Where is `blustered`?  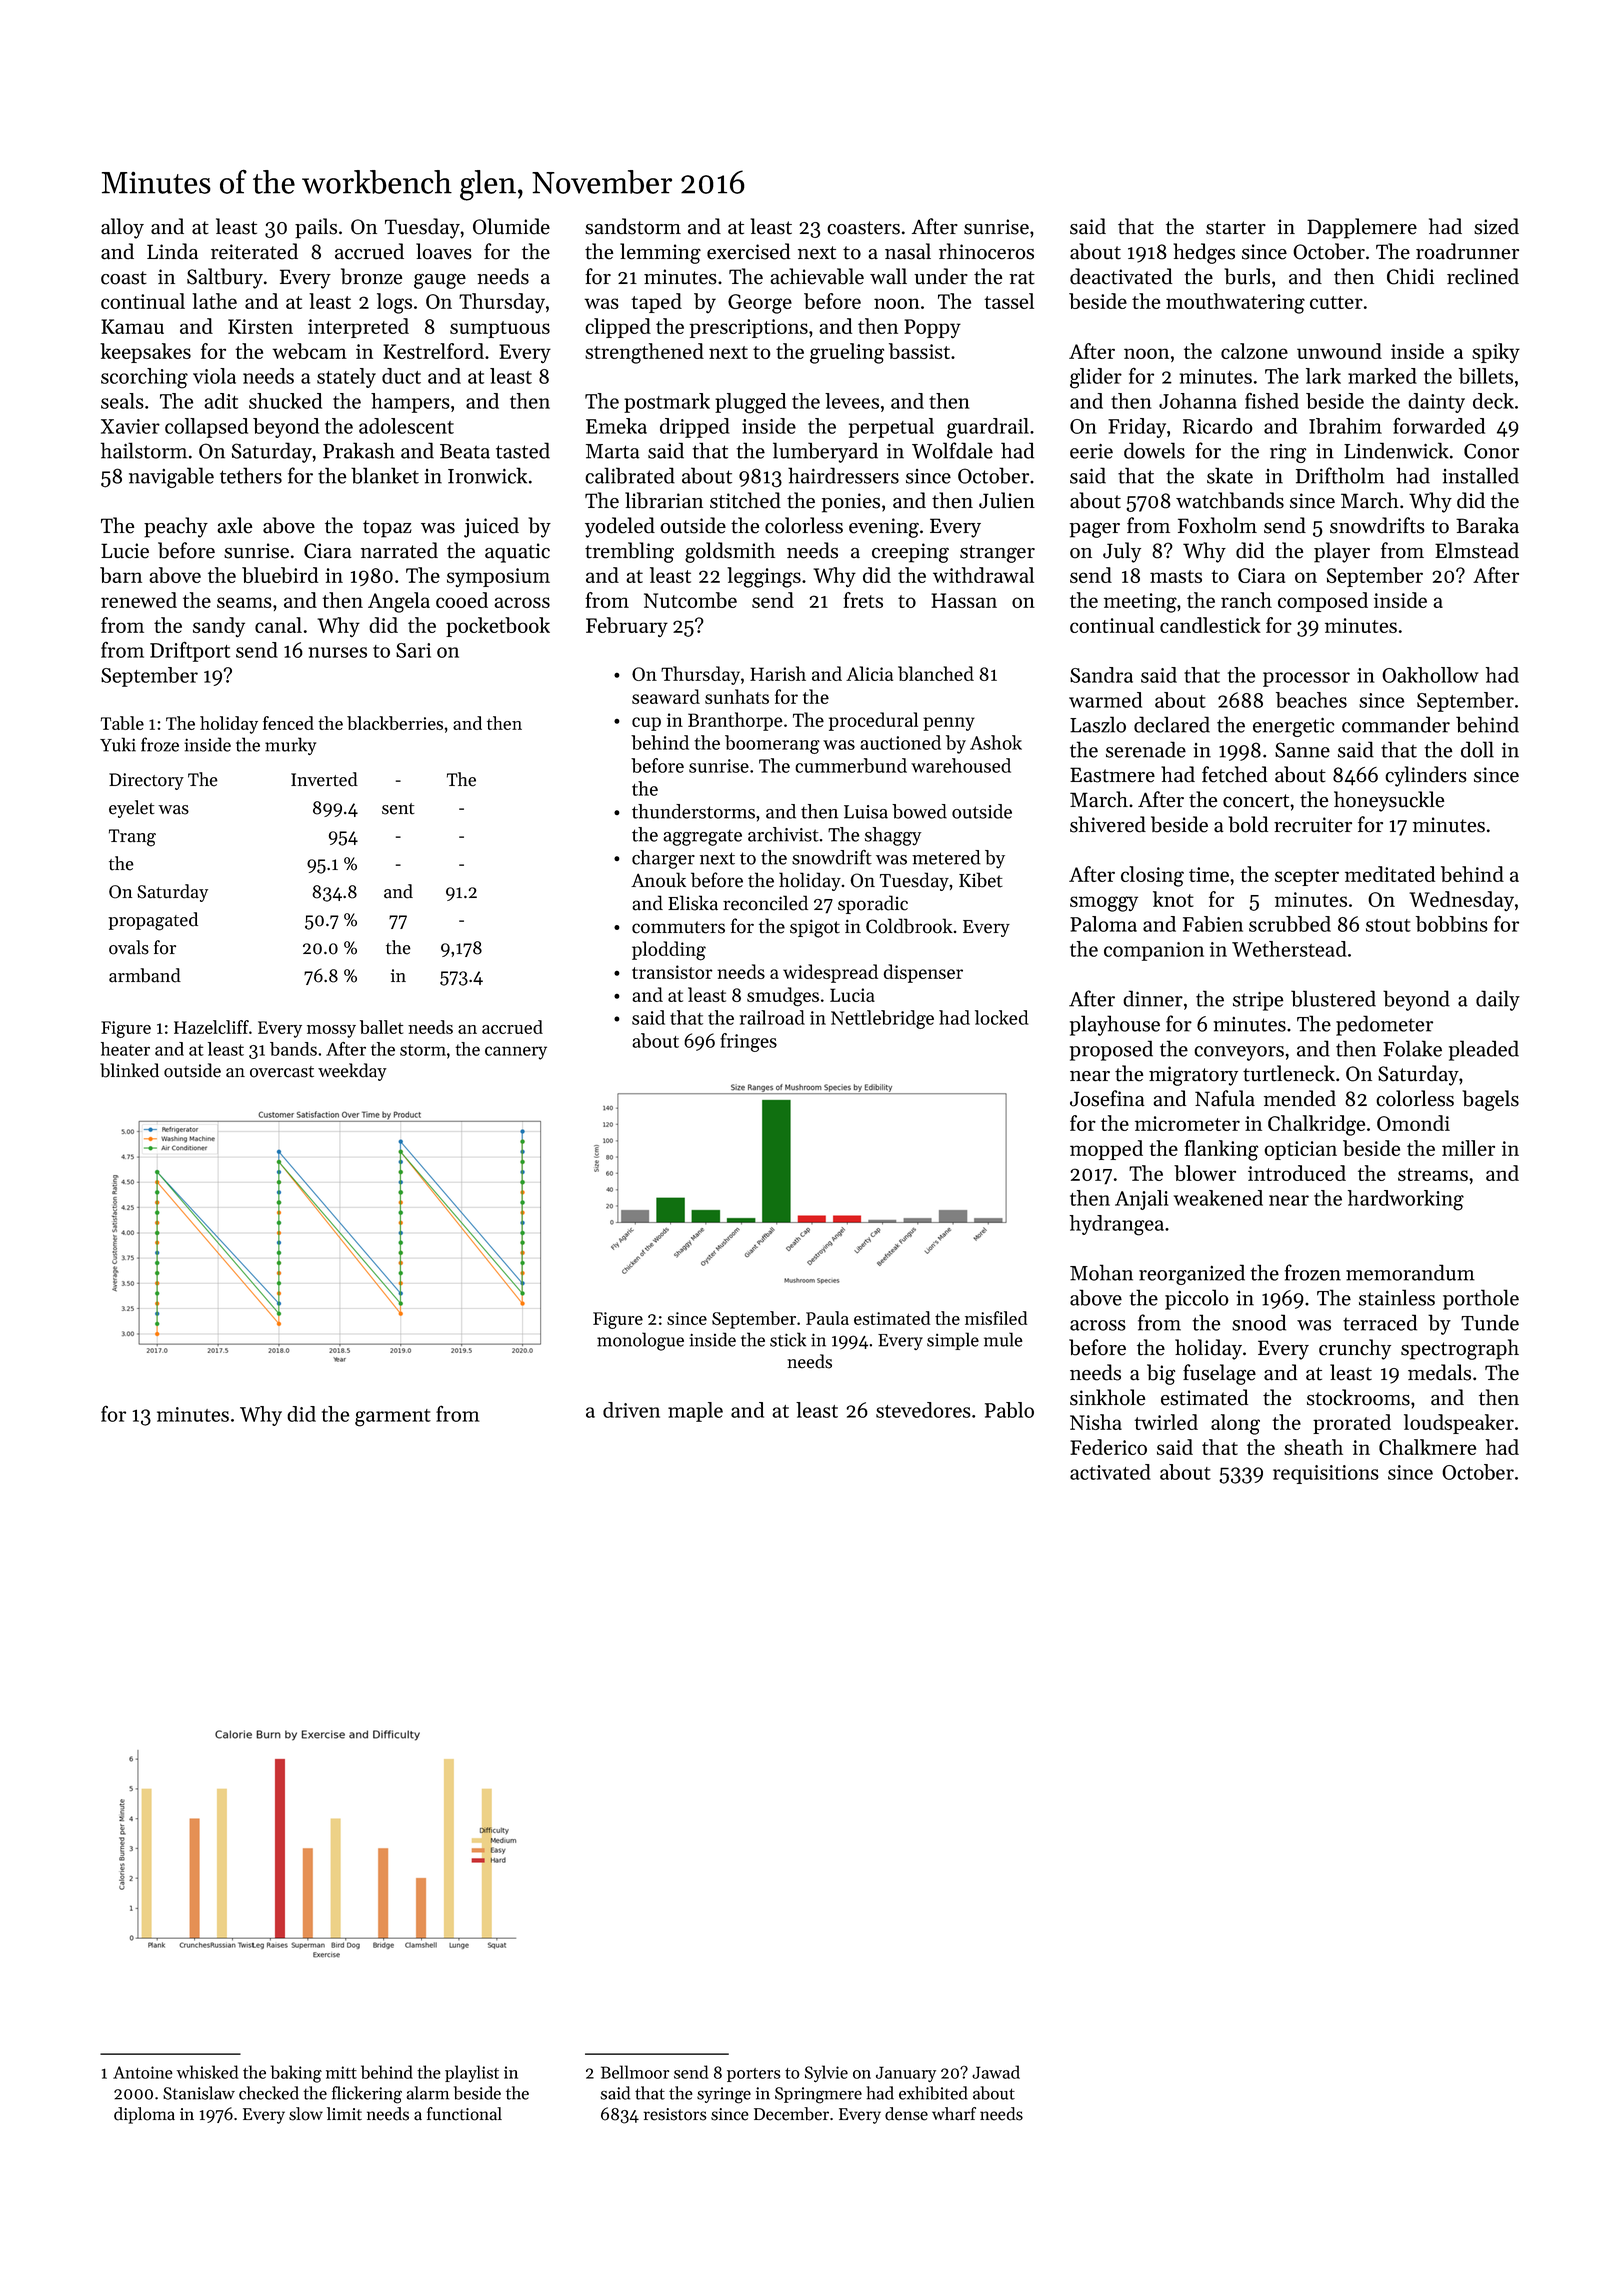
blustered is located at coordinates (1333, 998).
